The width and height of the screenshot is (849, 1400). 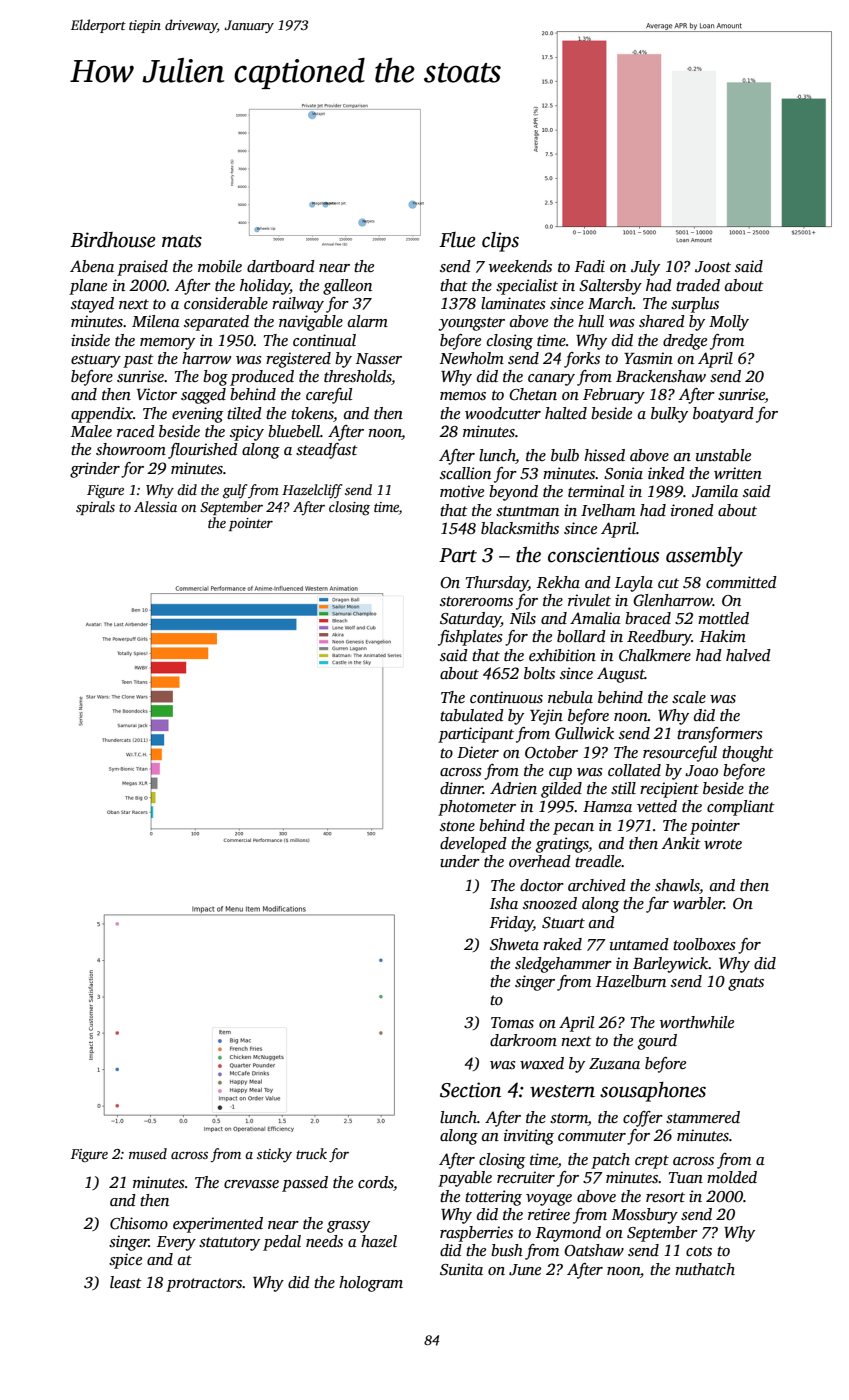 I want to click on Shweta, so click(x=514, y=944).
